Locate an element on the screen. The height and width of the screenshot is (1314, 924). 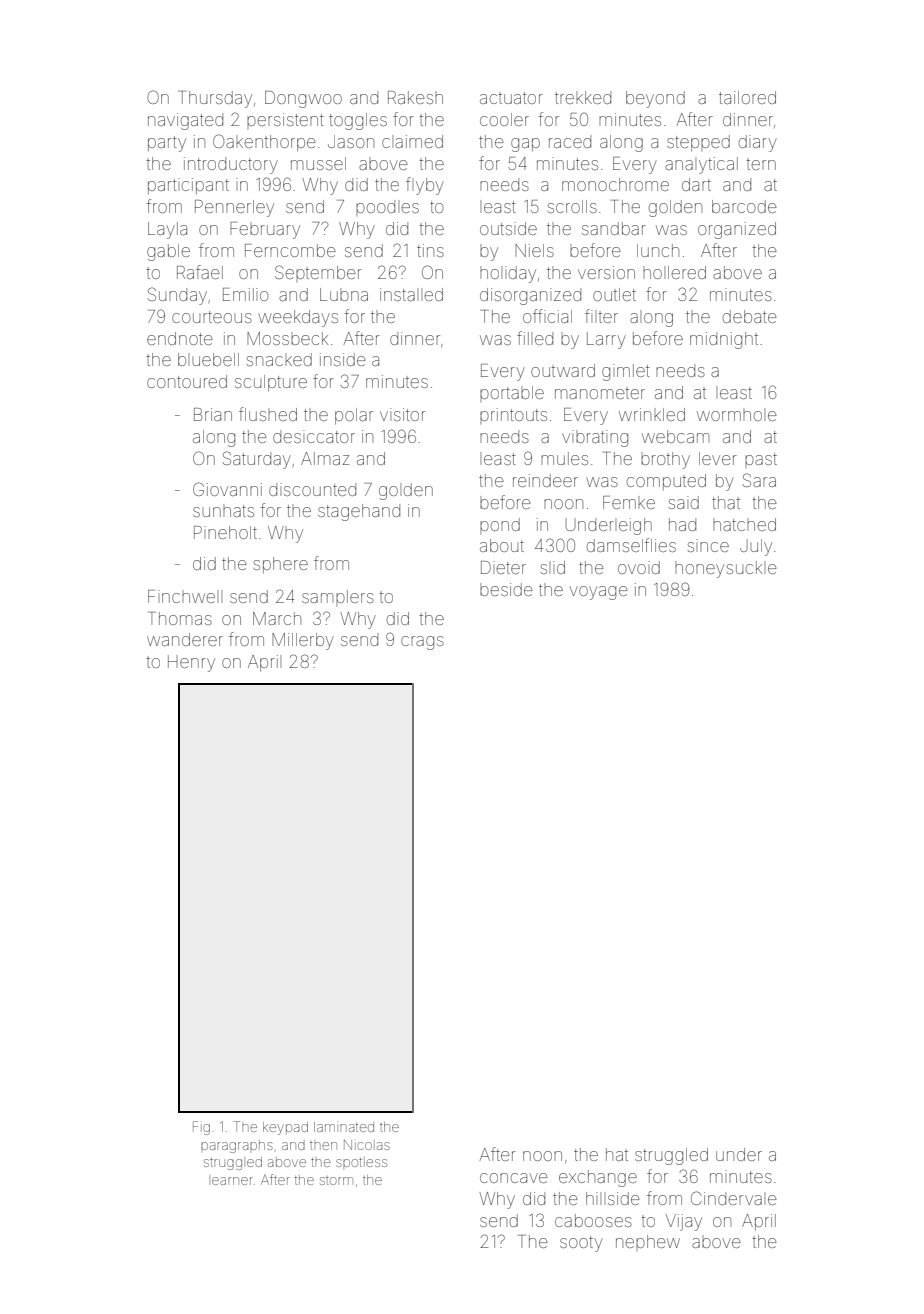
voyage is located at coordinates (599, 593).
